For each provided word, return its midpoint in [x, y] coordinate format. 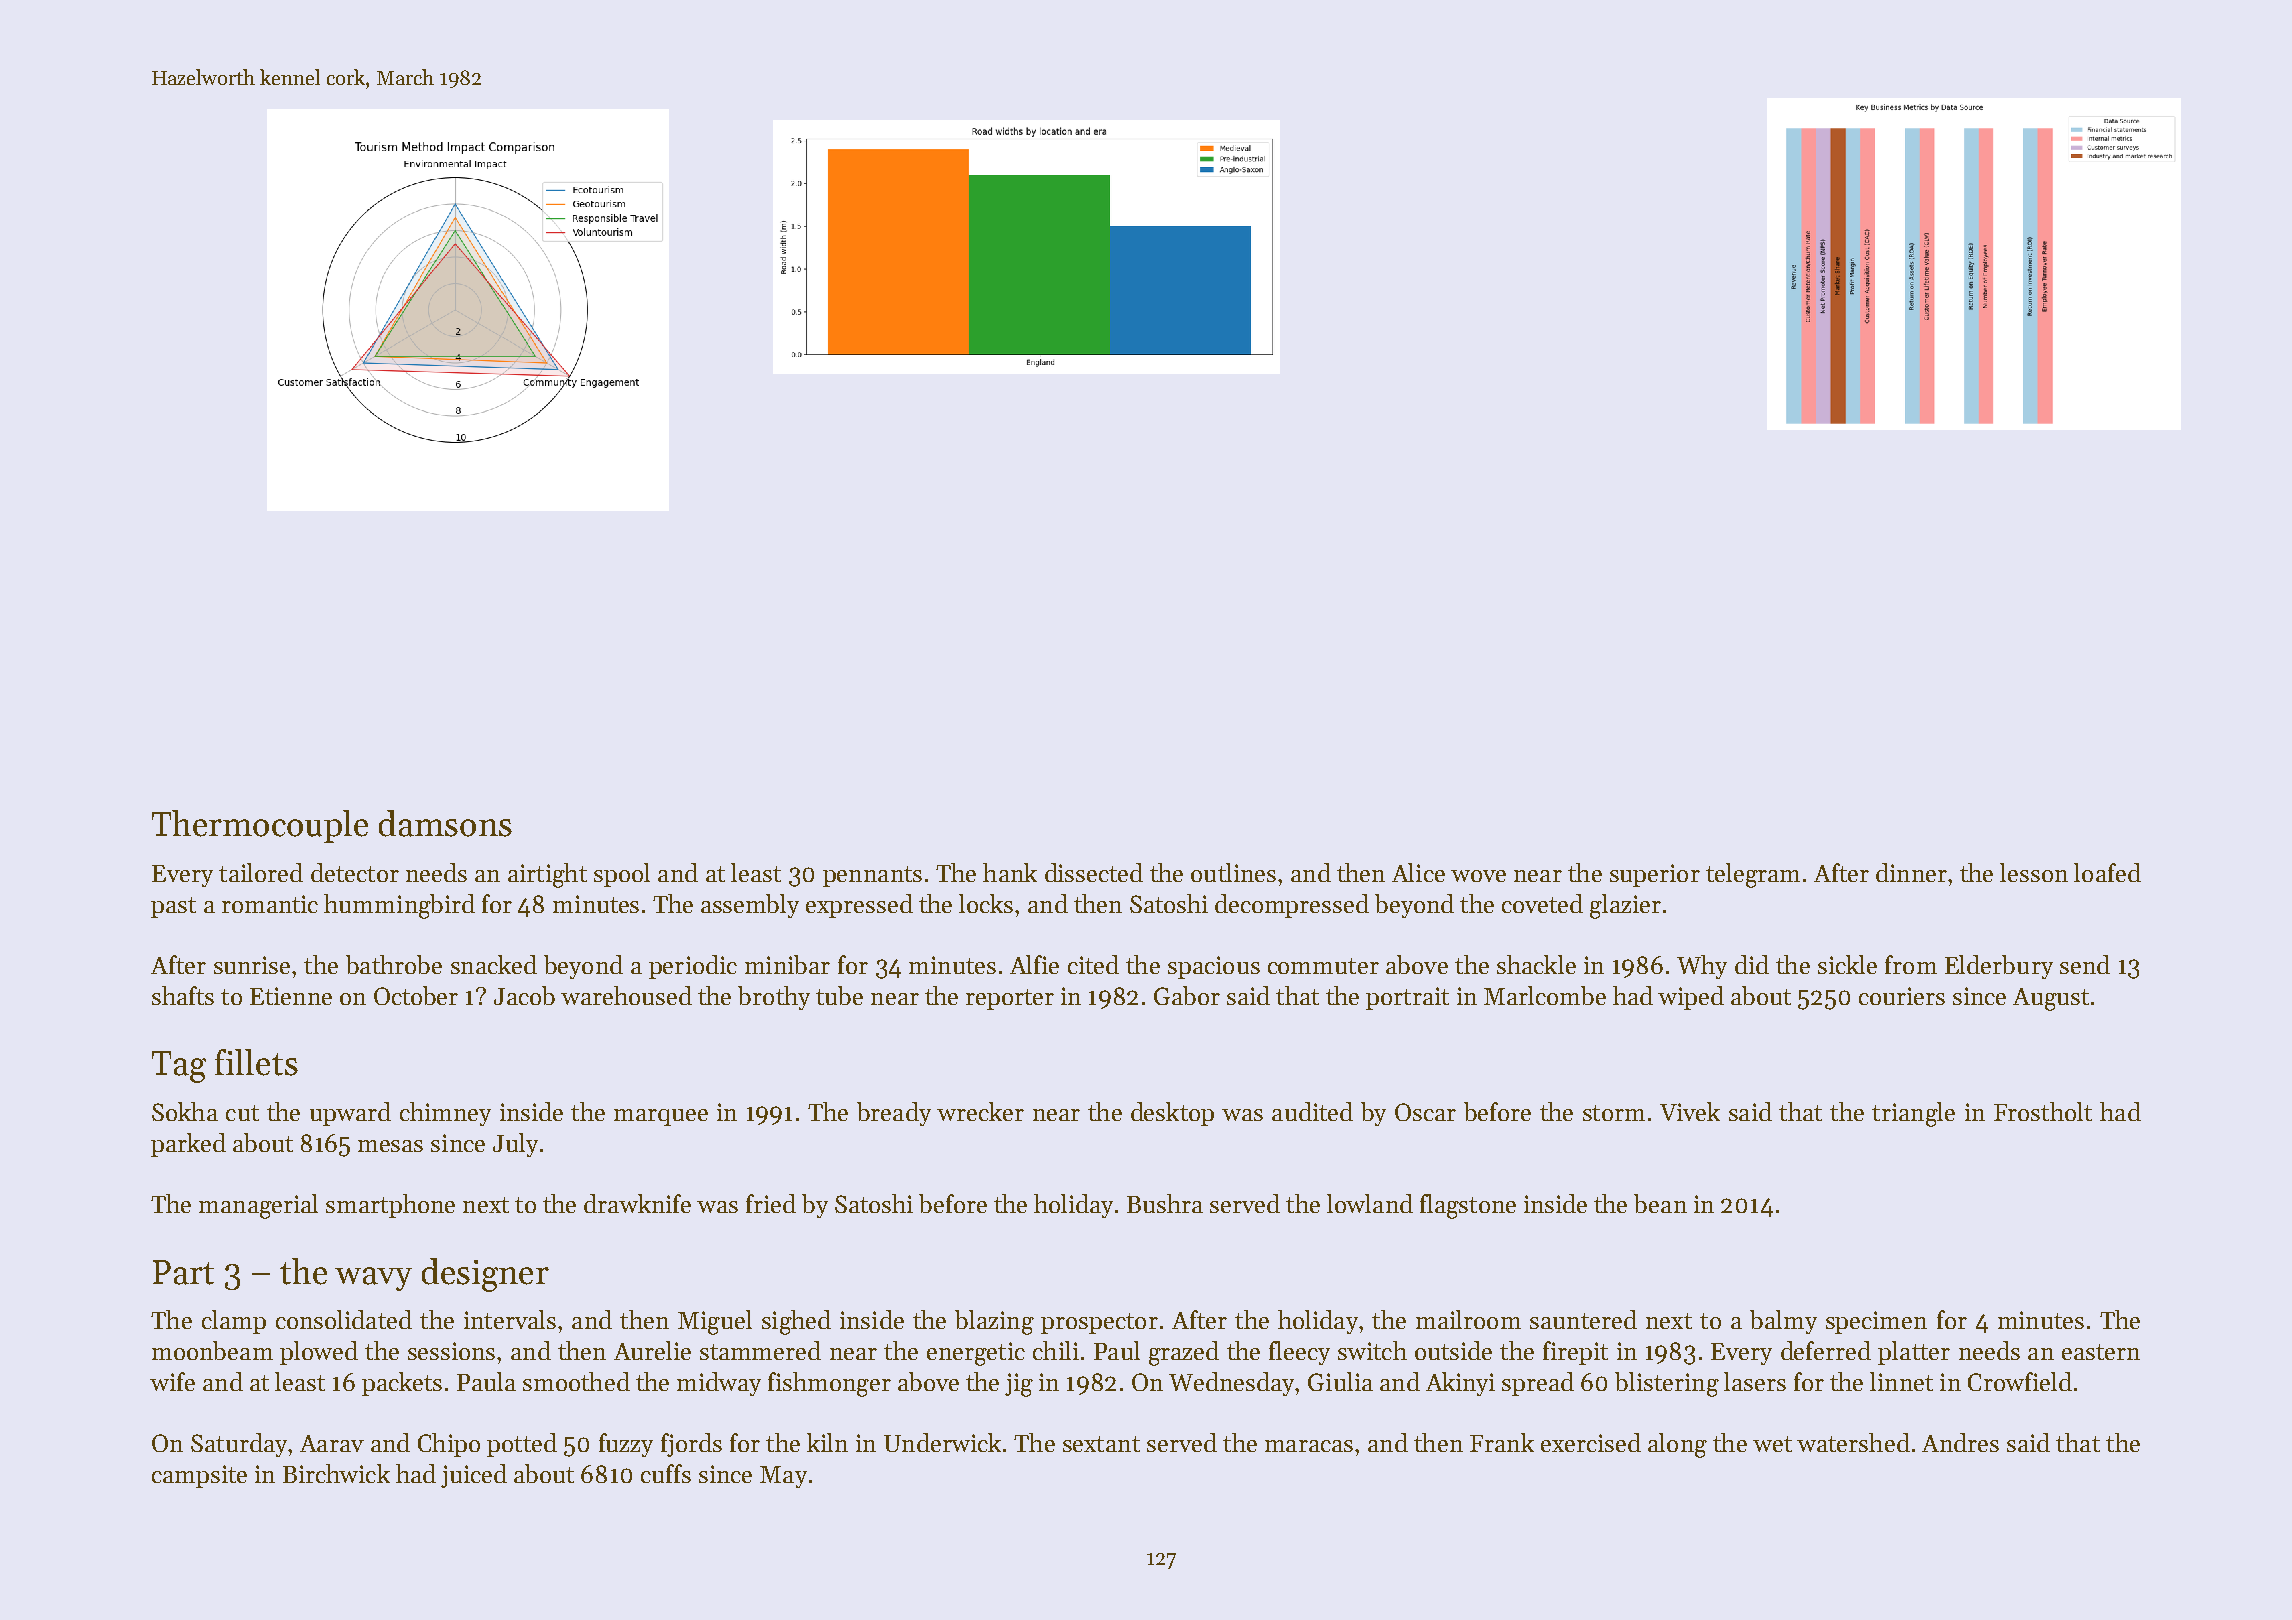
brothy [774, 998]
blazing [994, 1322]
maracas [1309, 1446]
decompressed [1292, 906]
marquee [661, 1117]
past [173, 907]
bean [1660, 1203]
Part [183, 1272]
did [1752, 964]
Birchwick [336, 1473]
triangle [1913, 1114]
